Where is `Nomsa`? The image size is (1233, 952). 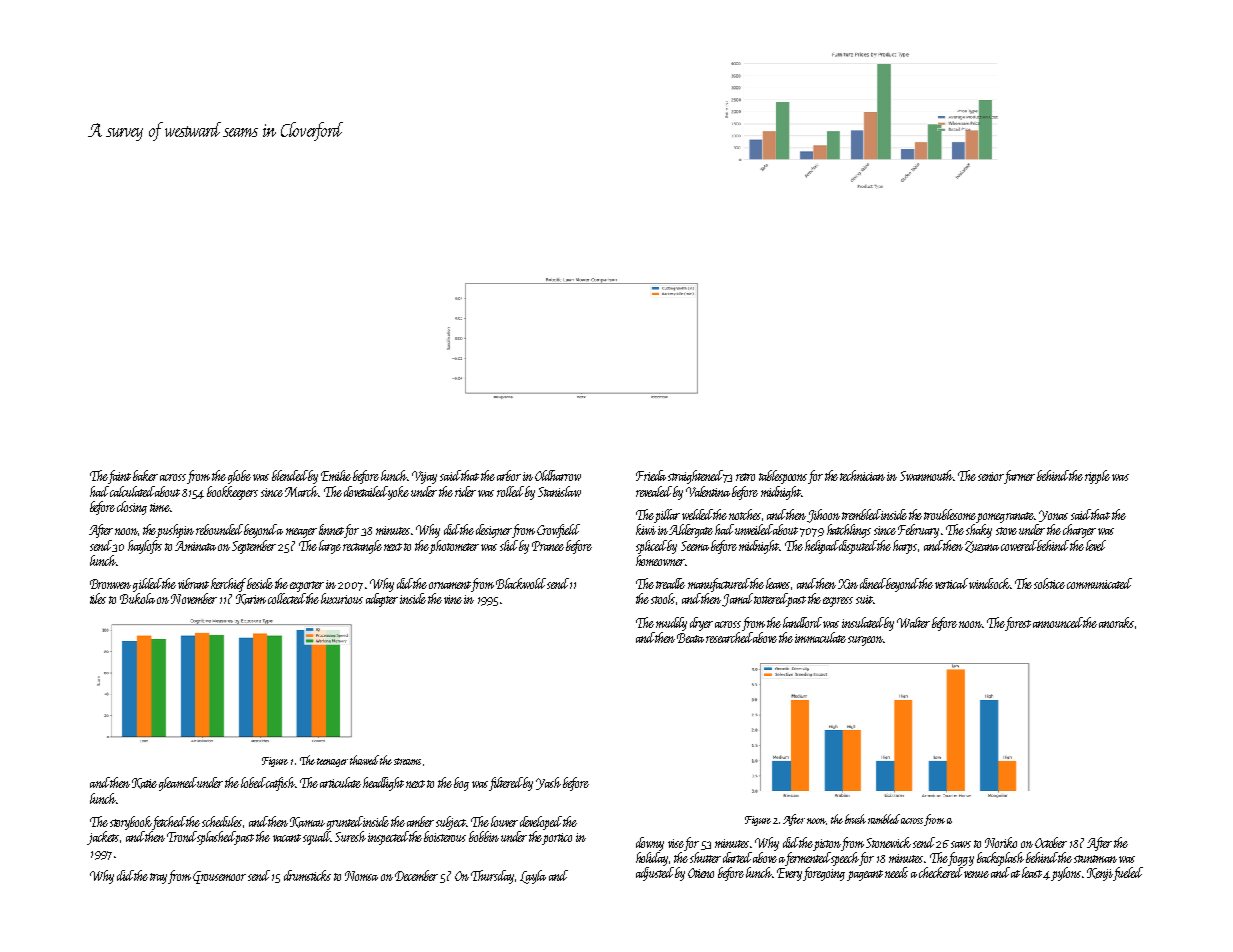
Nomsa is located at coordinates (361, 876).
